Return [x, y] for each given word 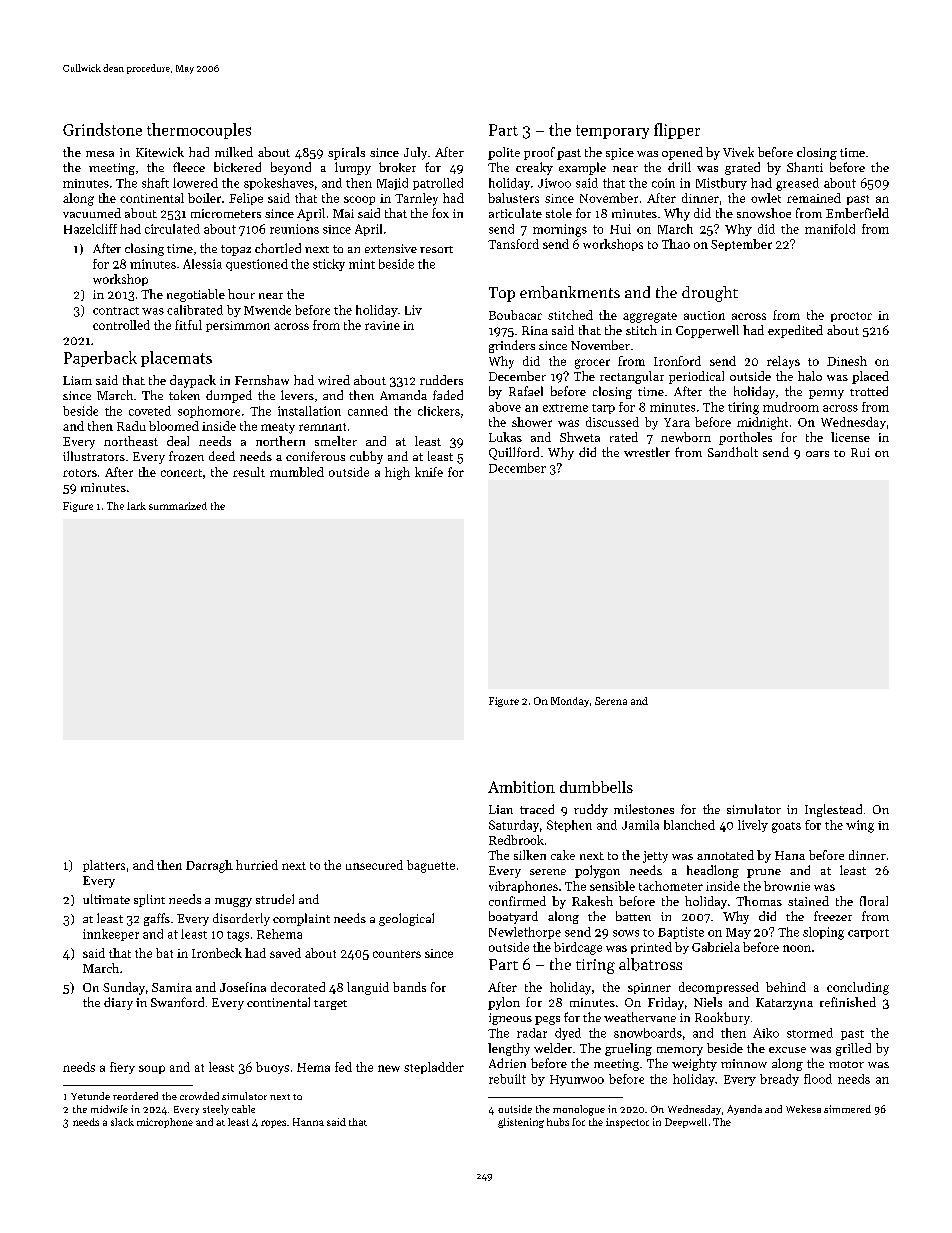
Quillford [514, 453]
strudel [275, 899]
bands [409, 987]
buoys [272, 1068]
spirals [346, 153]
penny [826, 394]
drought [710, 294]
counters [397, 954]
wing [860, 826]
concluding [858, 988]
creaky [534, 168]
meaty [278, 428]
